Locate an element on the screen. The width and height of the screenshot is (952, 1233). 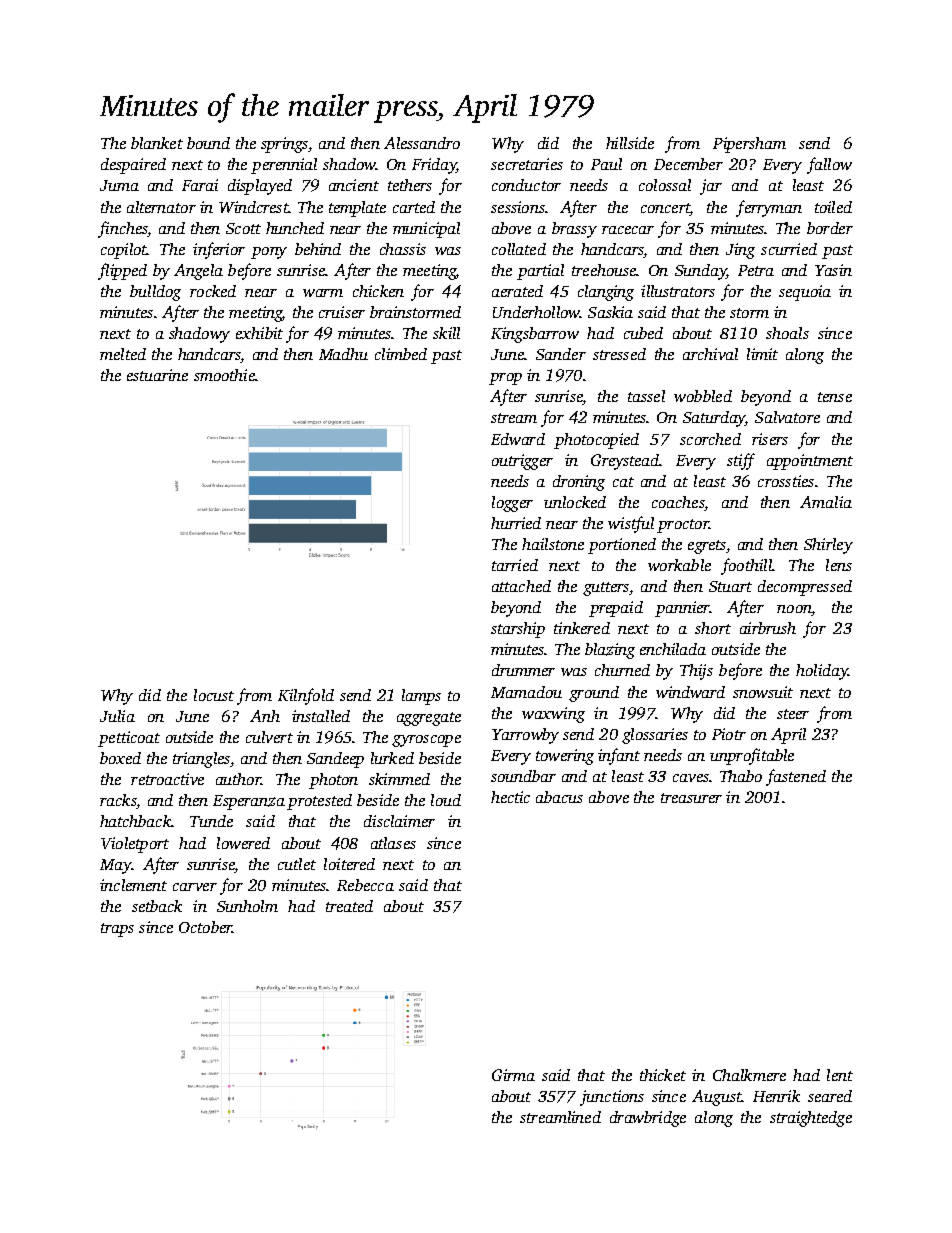
enchilada is located at coordinates (673, 649).
